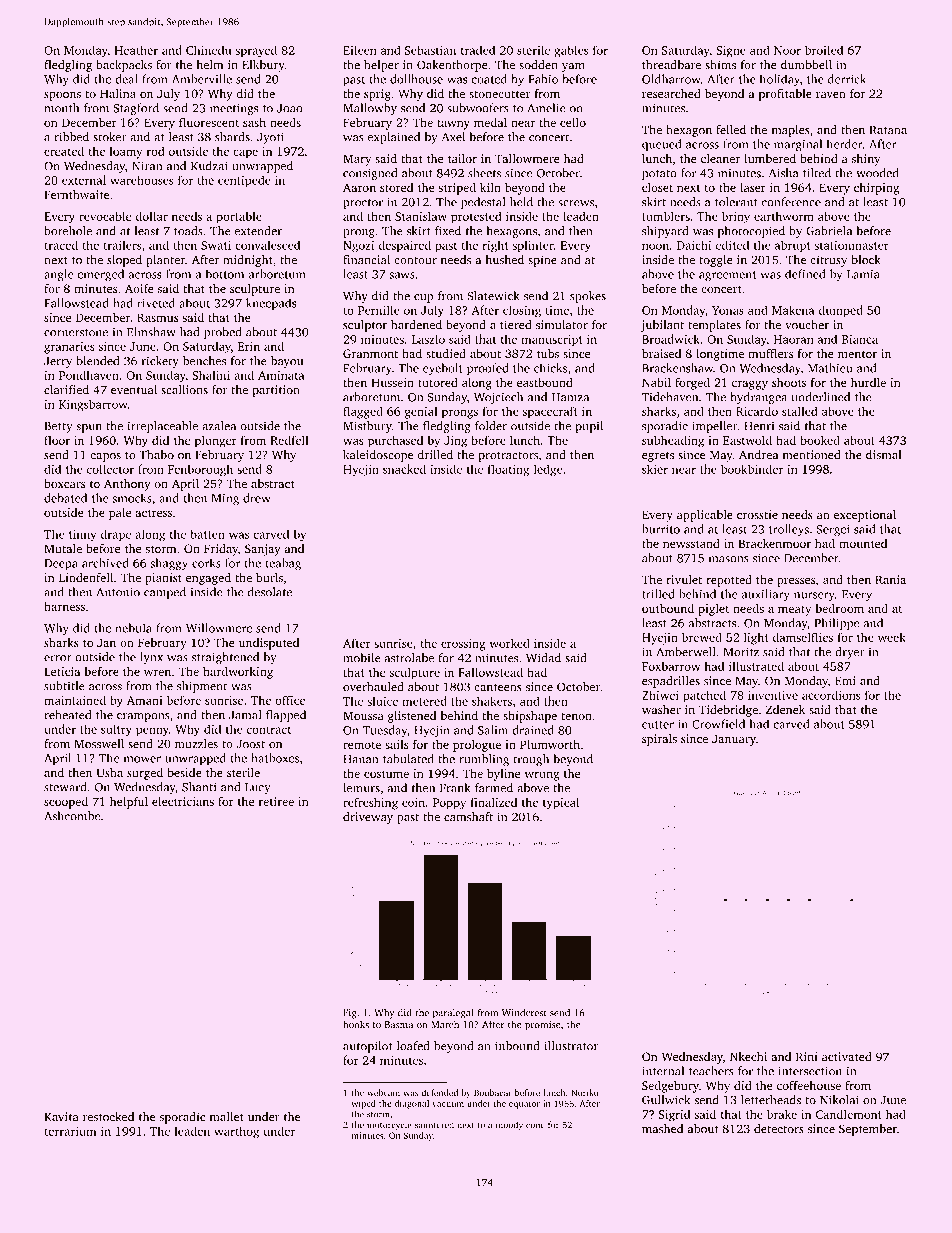 The image size is (952, 1233). I want to click on beside, so click(184, 772).
